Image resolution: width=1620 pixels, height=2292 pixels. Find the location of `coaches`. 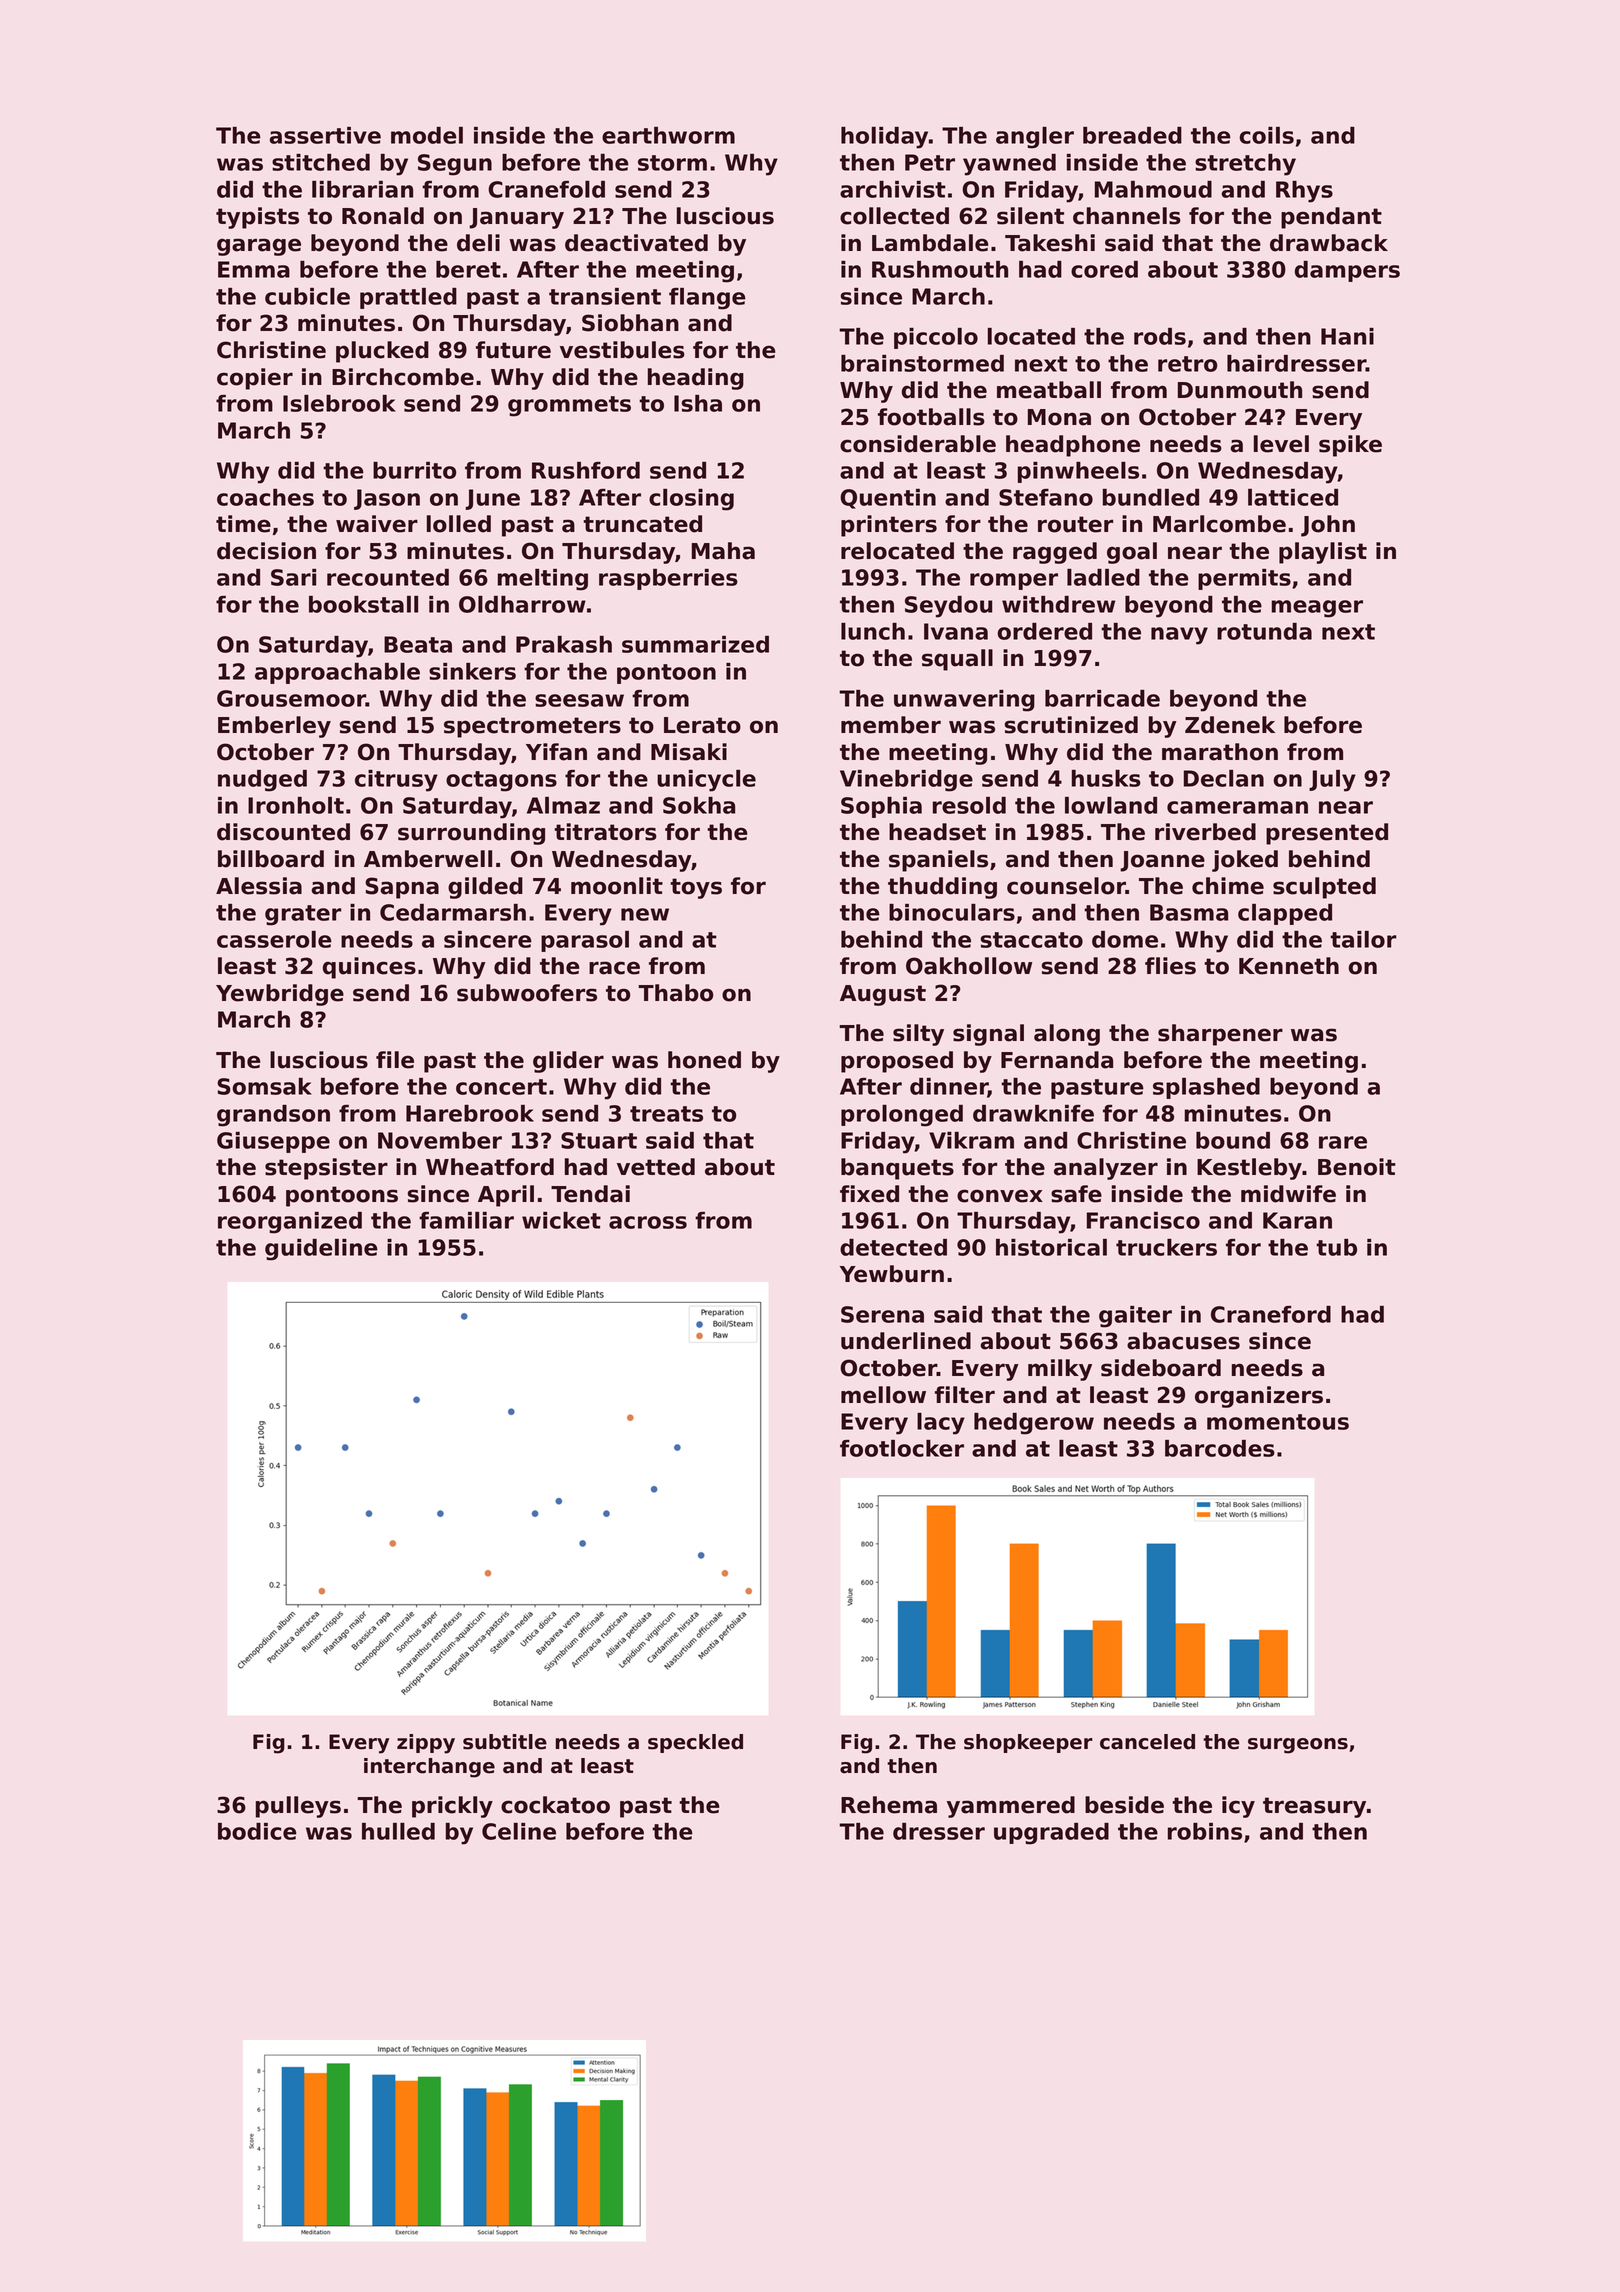

coaches is located at coordinates (265, 497).
